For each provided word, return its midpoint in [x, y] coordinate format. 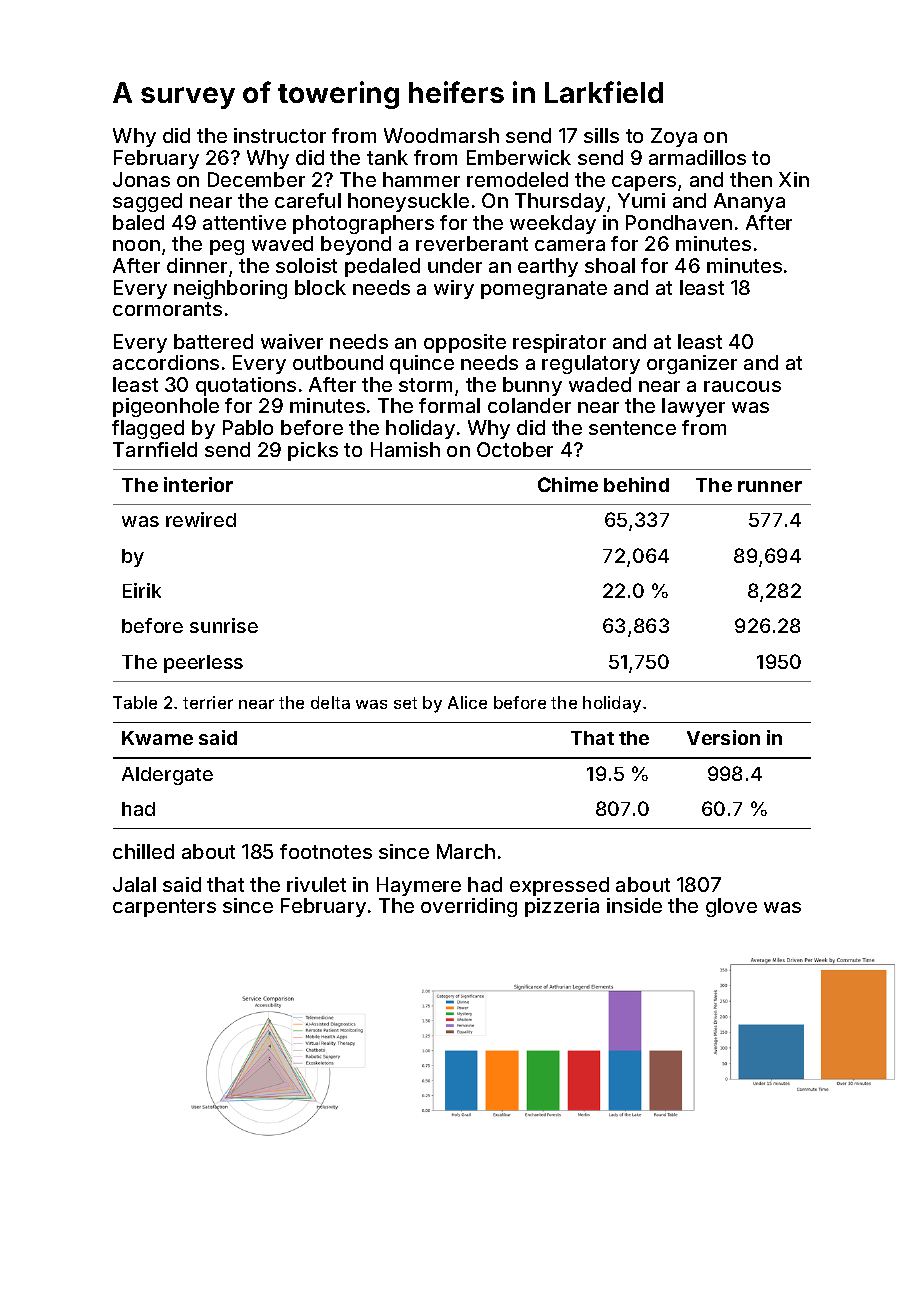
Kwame [157, 738]
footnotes [326, 851]
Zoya [674, 137]
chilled [143, 851]
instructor [280, 135]
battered [213, 341]
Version [723, 737]
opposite [465, 343]
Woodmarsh [441, 135]
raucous [742, 386]
